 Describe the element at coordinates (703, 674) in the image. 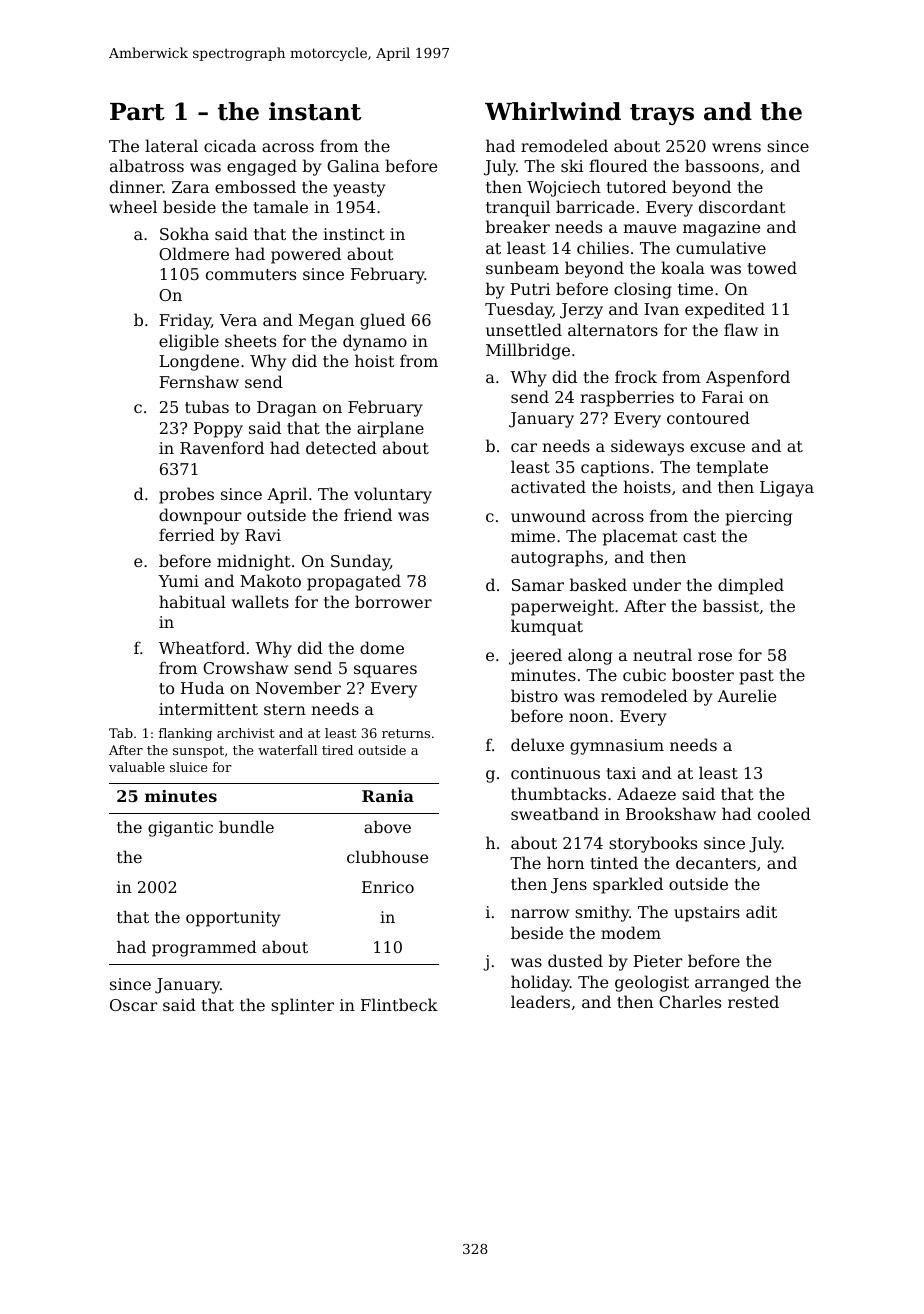

I see `booster` at that location.
